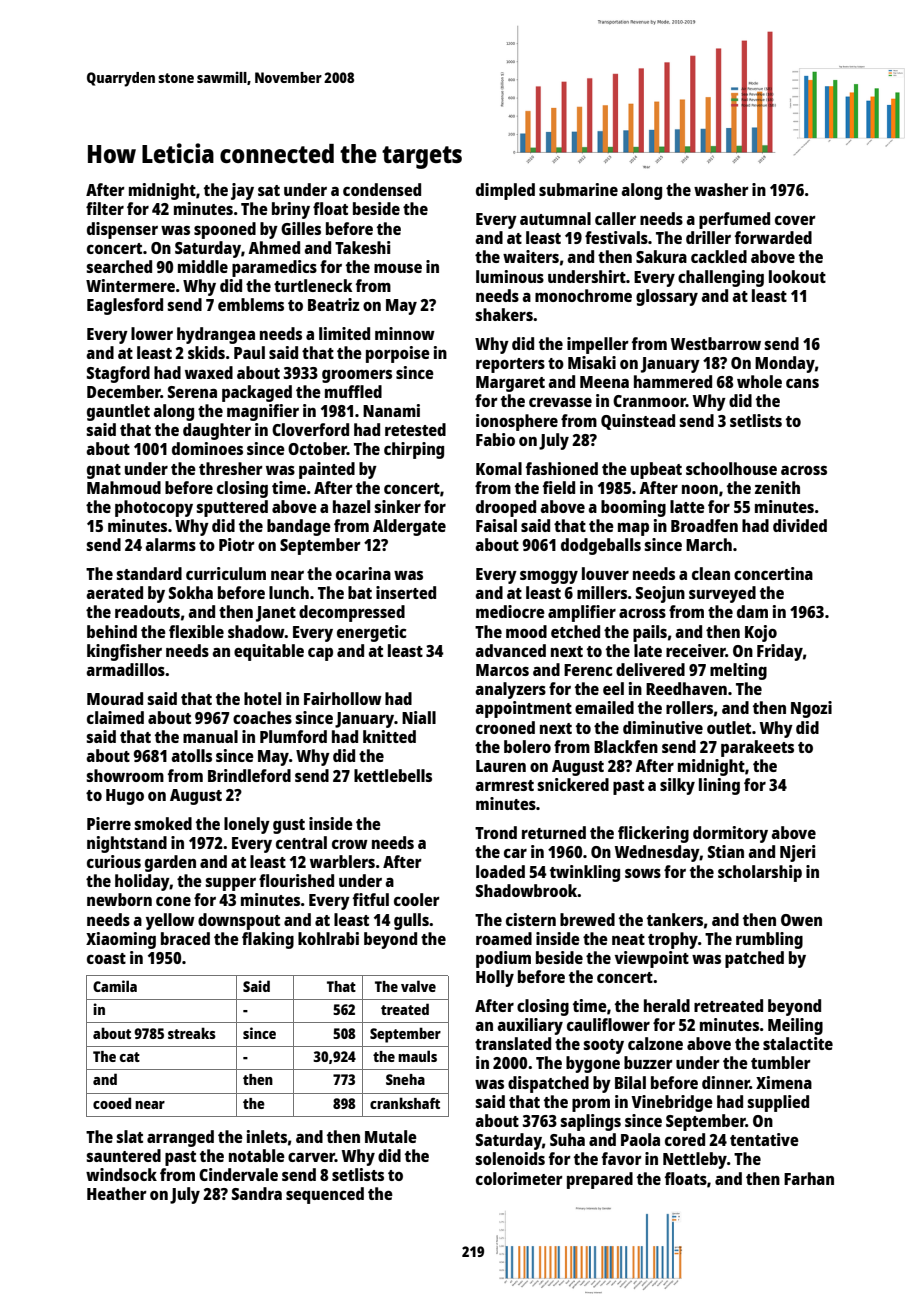 The width and height of the image is (924, 1314). I want to click on Aldergate, so click(409, 527).
